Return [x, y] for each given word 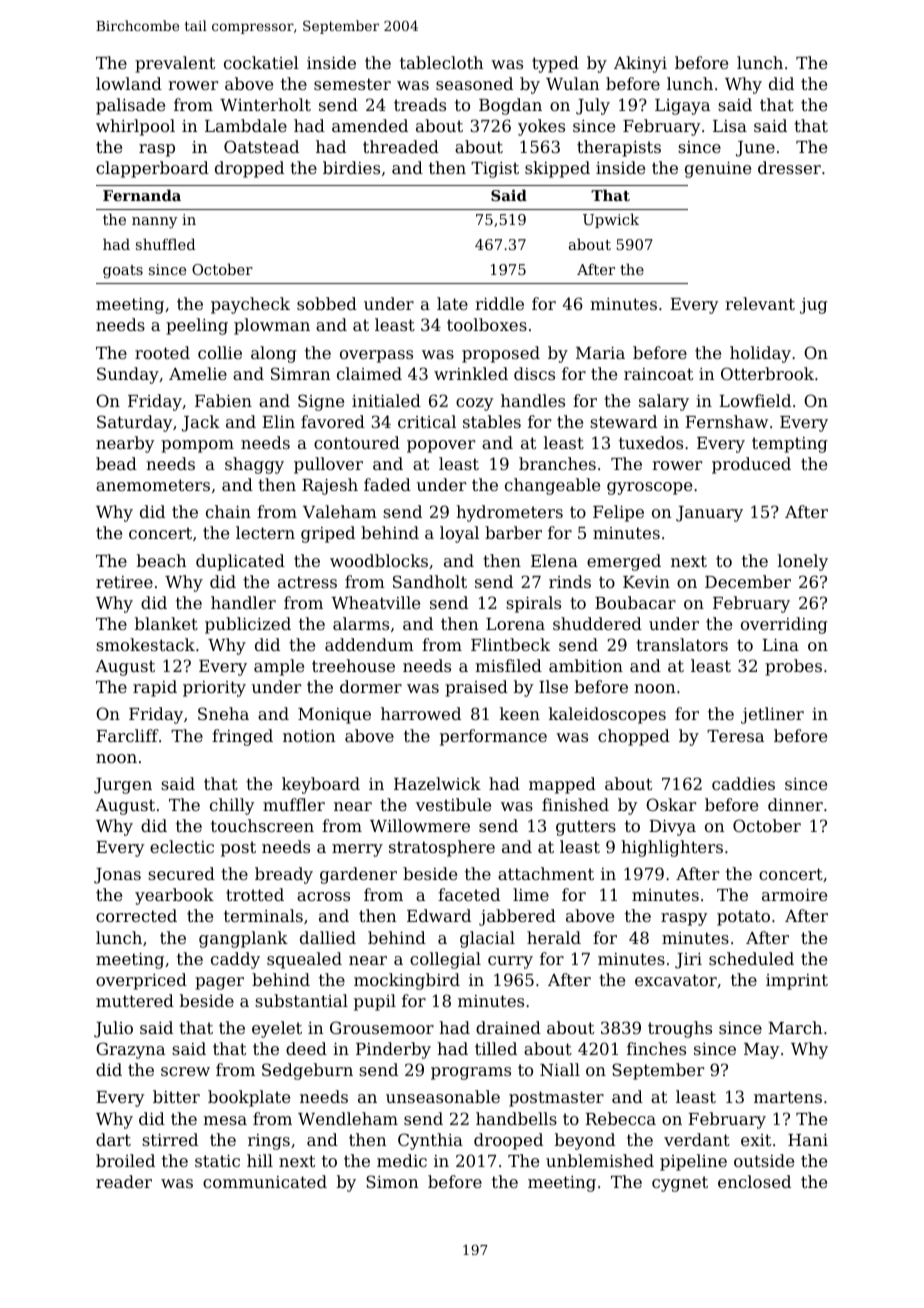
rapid [155, 688]
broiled [125, 1160]
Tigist [495, 170]
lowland [129, 83]
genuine [718, 170]
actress [307, 582]
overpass [376, 356]
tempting [790, 445]
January [709, 514]
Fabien [223, 400]
